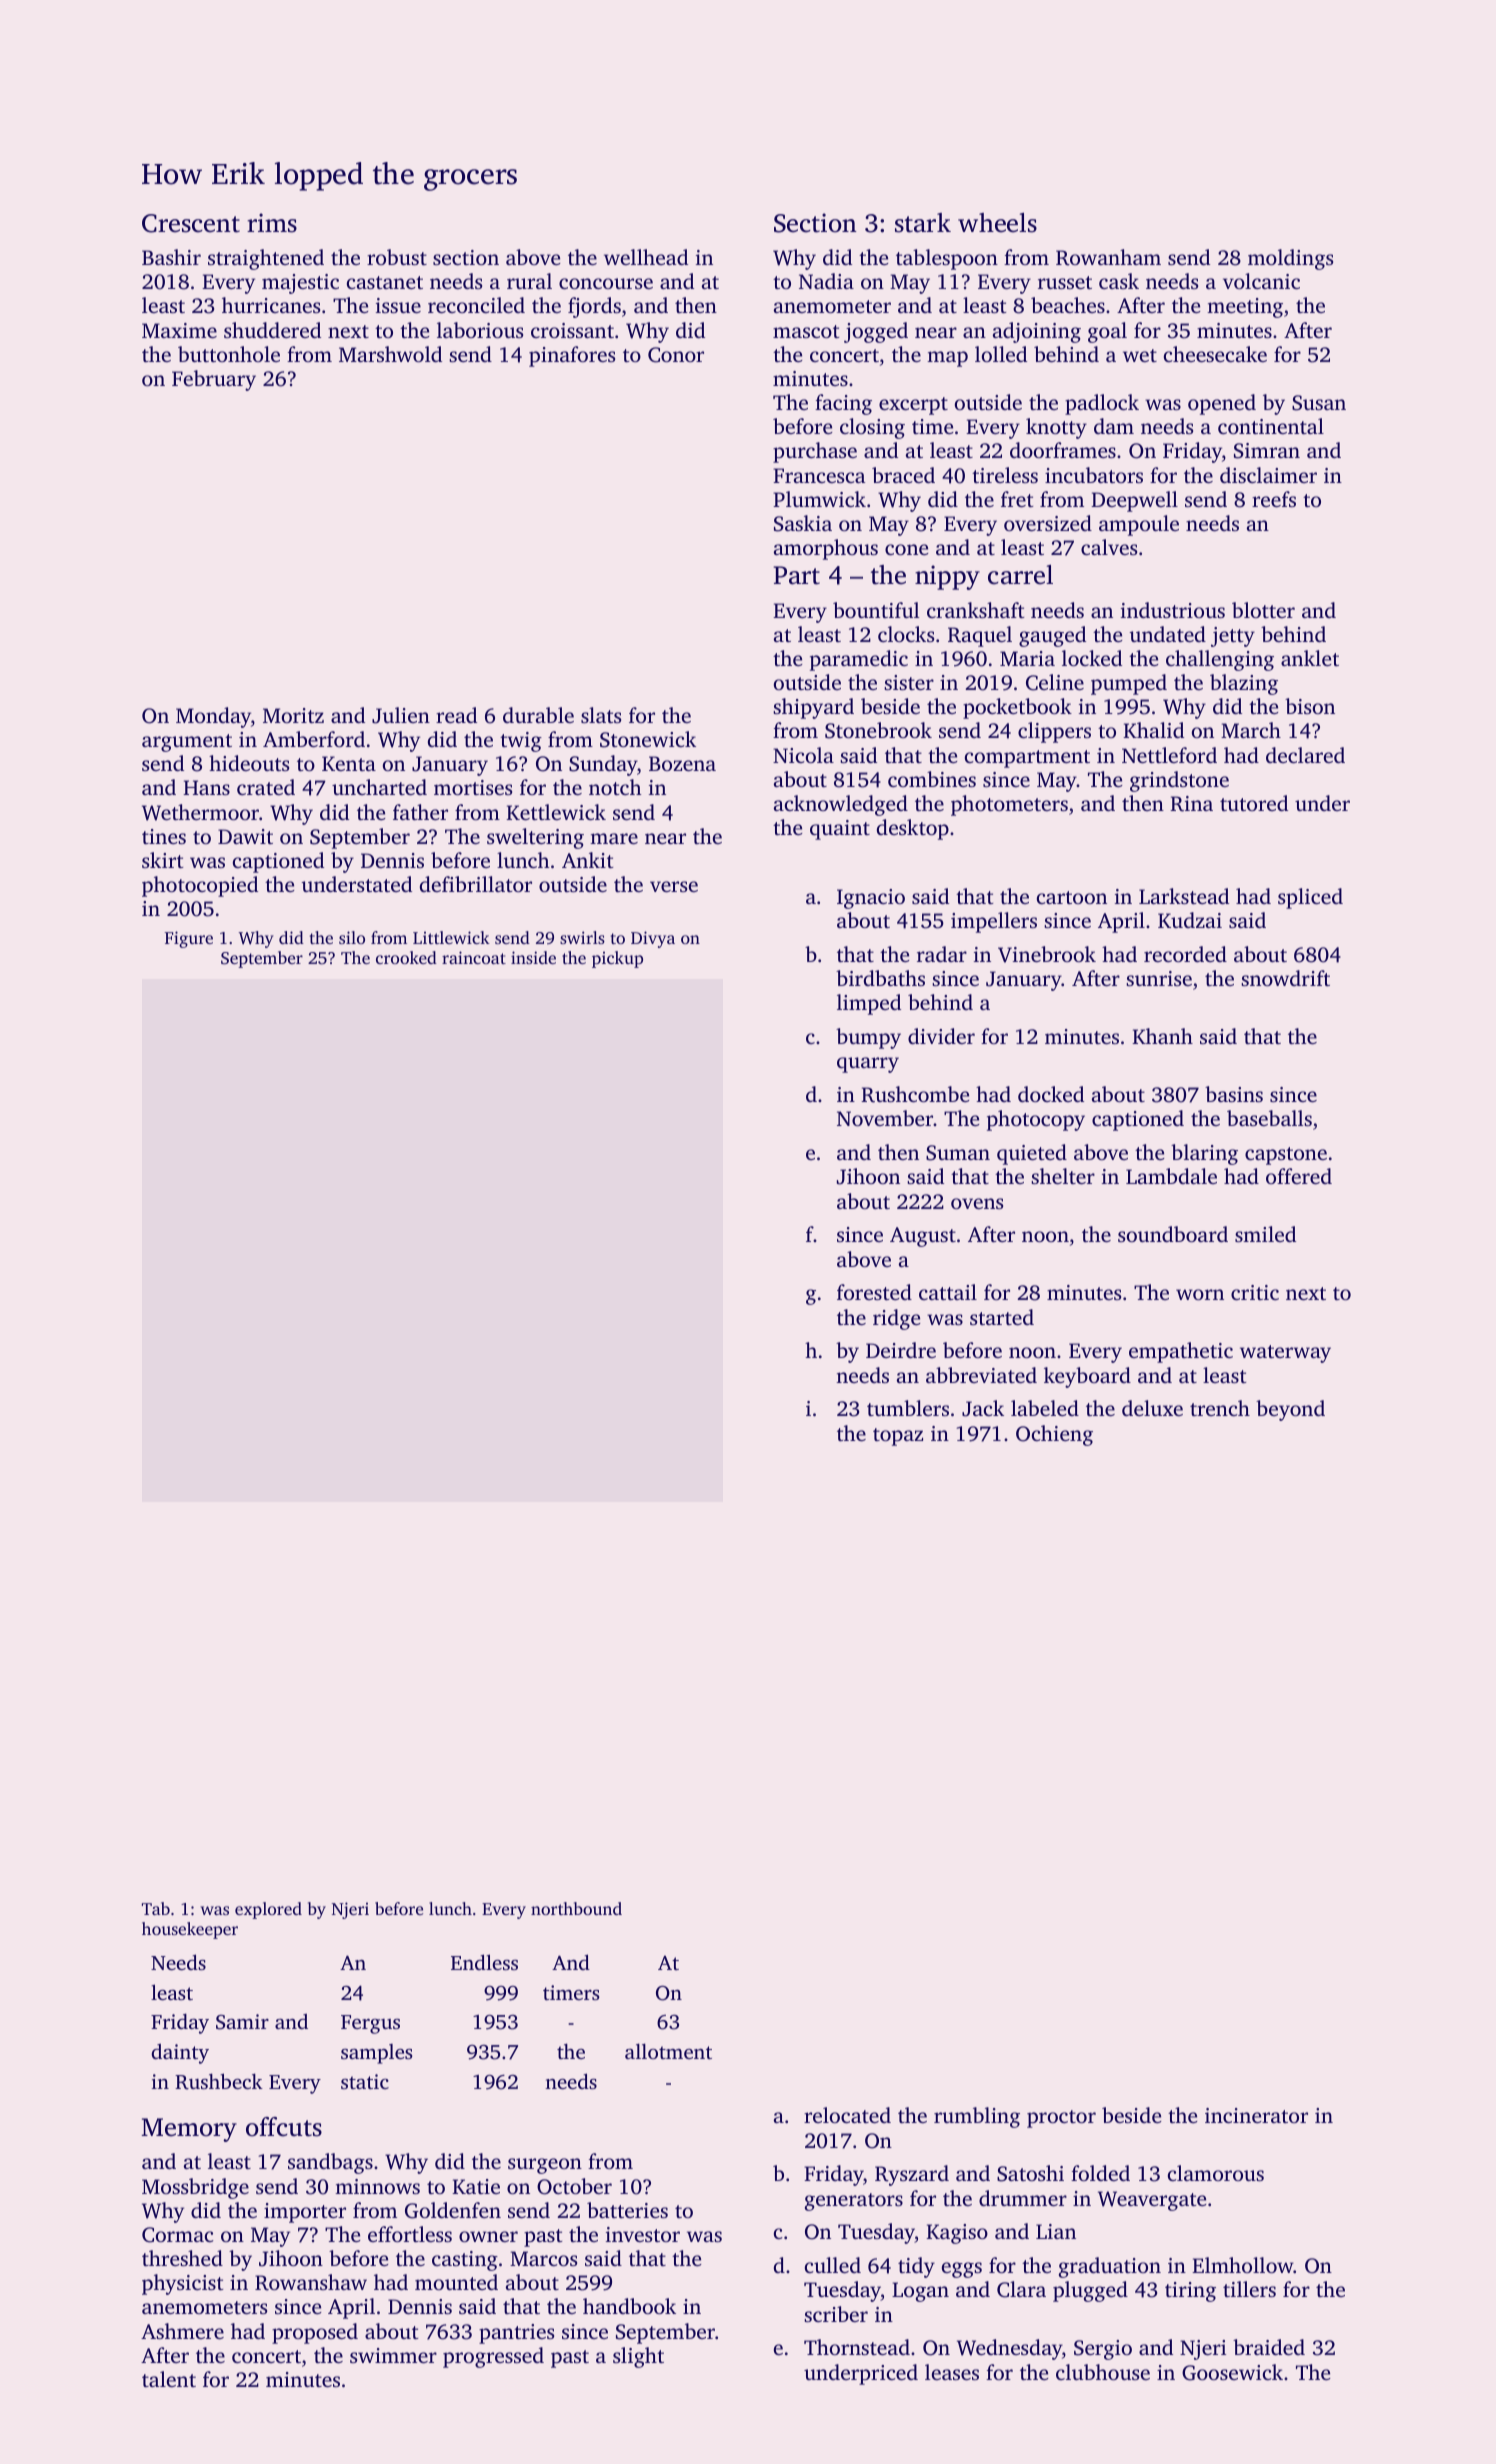 The width and height of the screenshot is (1496, 2464). Describe the element at coordinates (1056, 428) in the screenshot. I see `knotty` at that location.
